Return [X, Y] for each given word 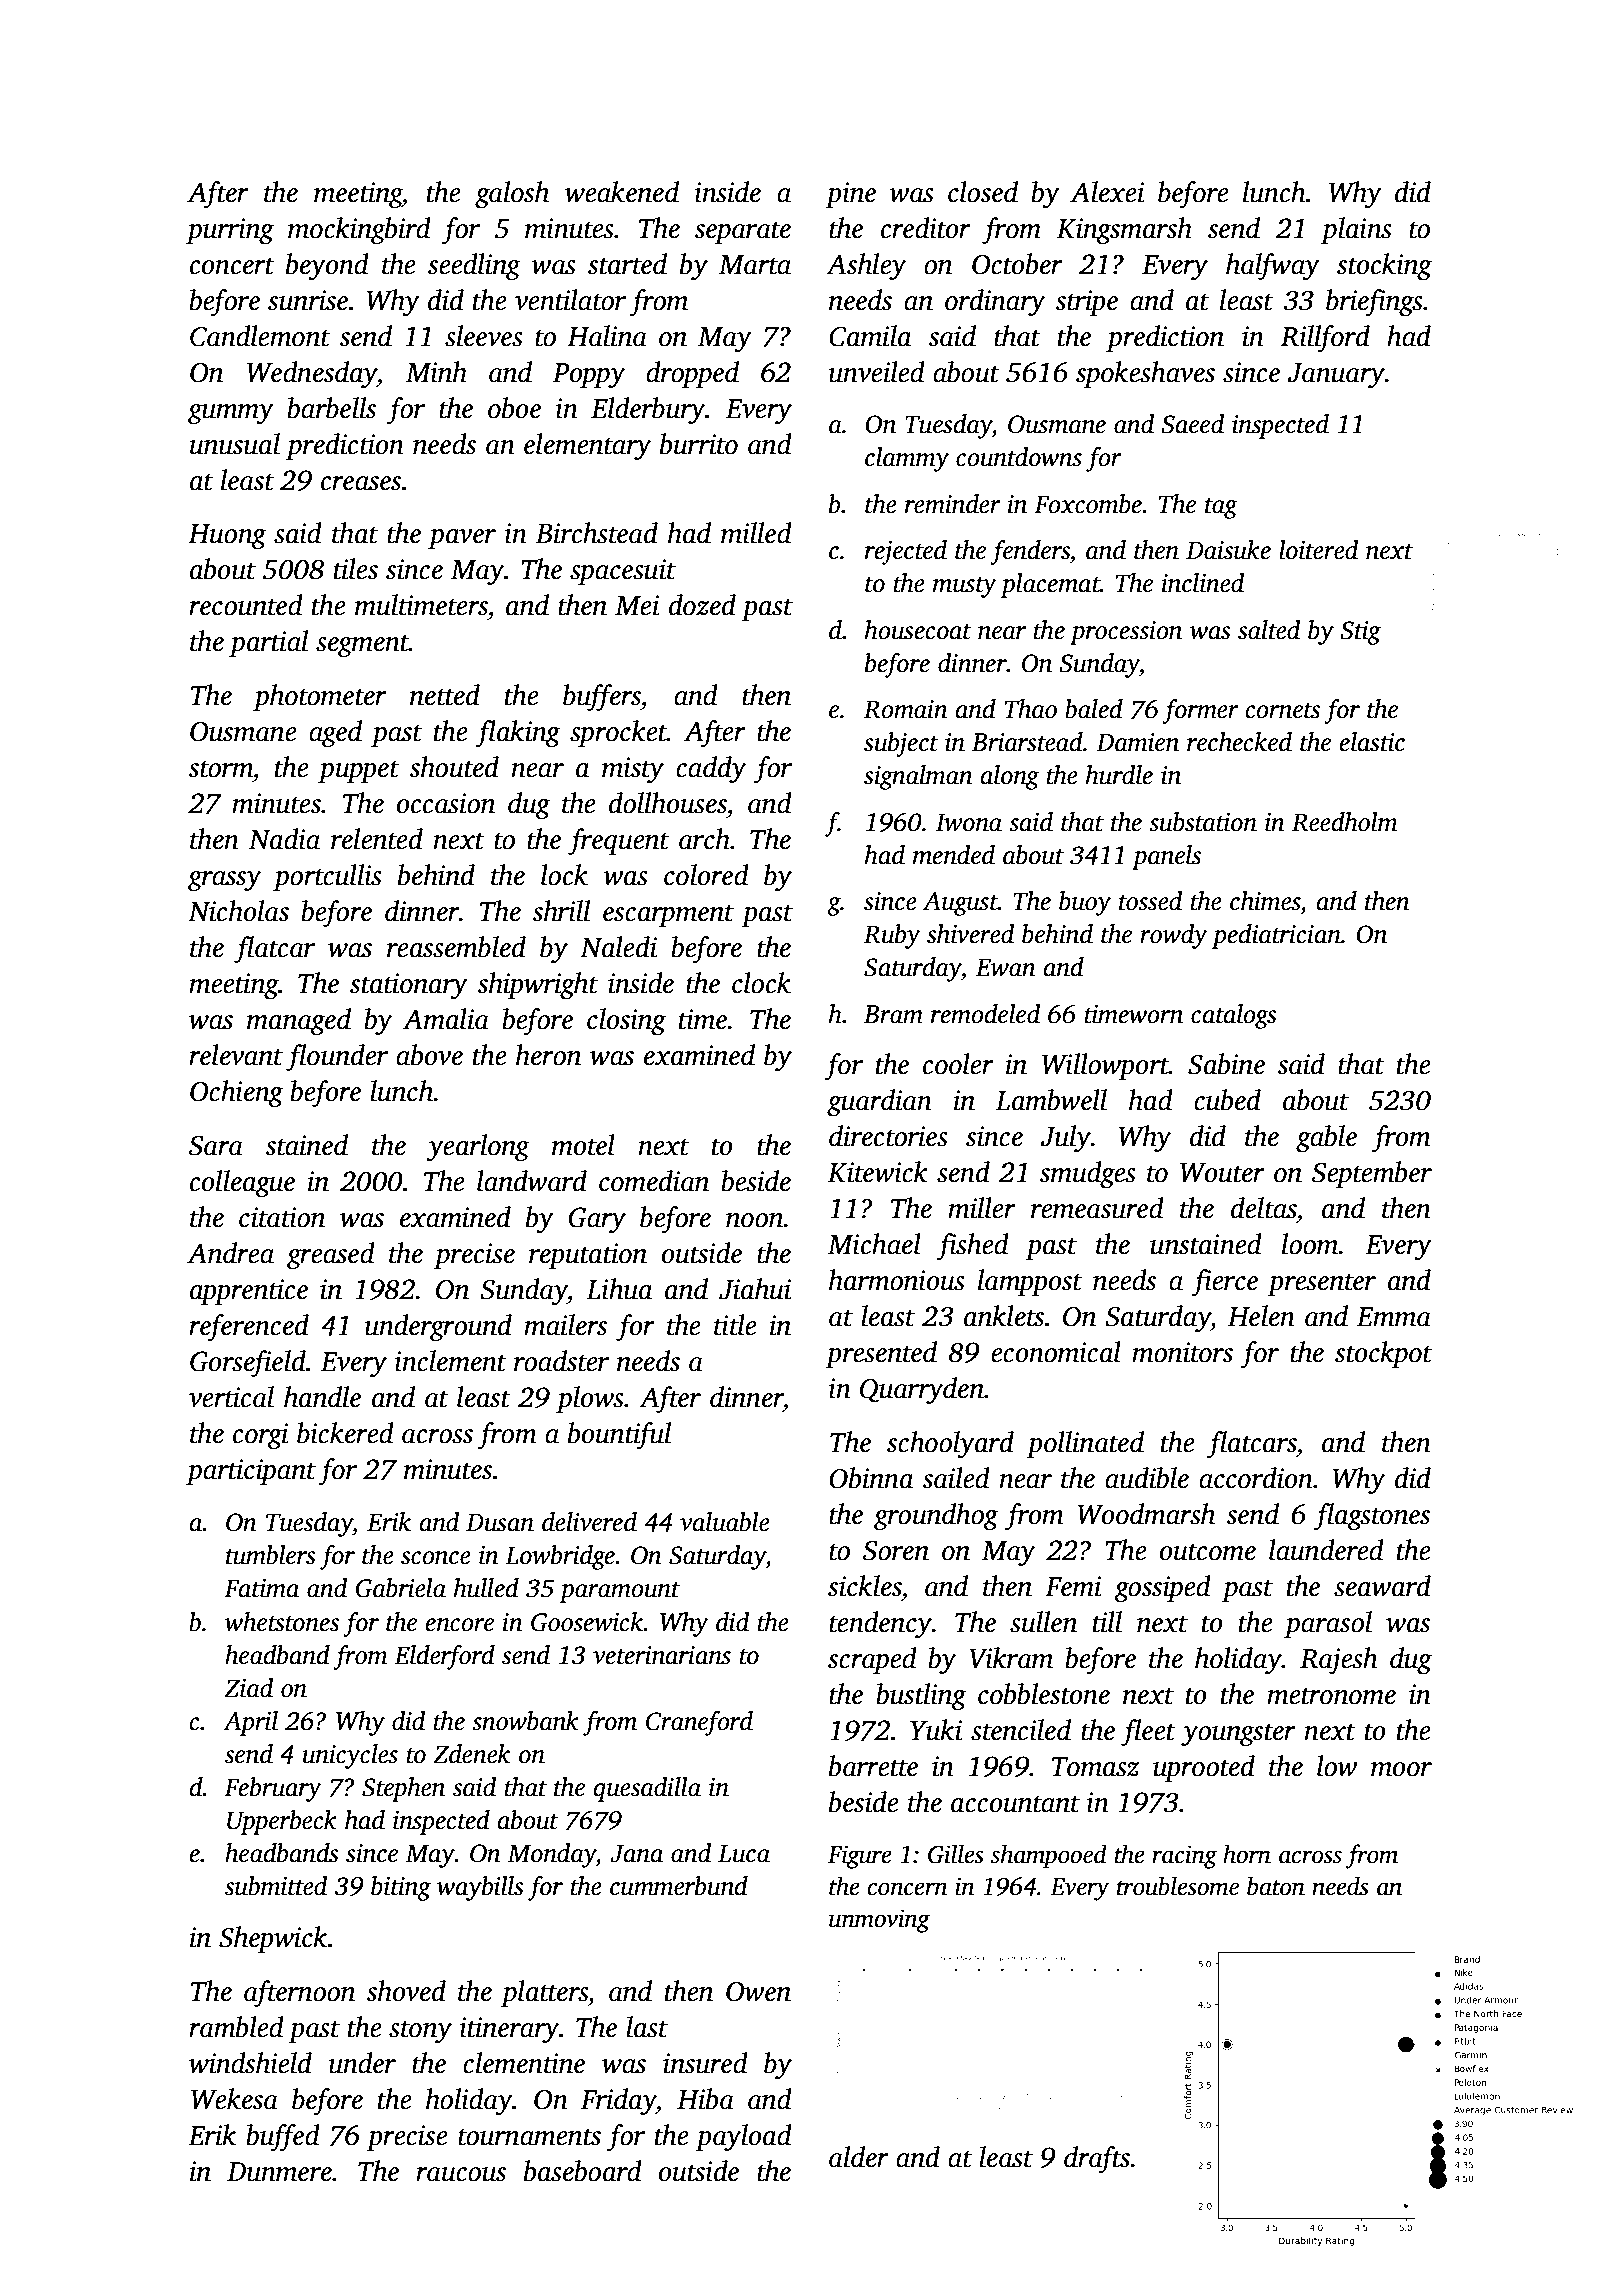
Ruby [892, 936]
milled [756, 533]
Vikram [1011, 1658]
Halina [607, 336]
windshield [250, 2063]
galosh [512, 195]
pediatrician [1276, 936]
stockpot [1383, 1354]
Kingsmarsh [1124, 231]
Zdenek [472, 1754]
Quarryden [922, 1391]
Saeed [1192, 424]
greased [331, 1256]
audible [1147, 1478]
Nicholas [238, 911]
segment [362, 646]
